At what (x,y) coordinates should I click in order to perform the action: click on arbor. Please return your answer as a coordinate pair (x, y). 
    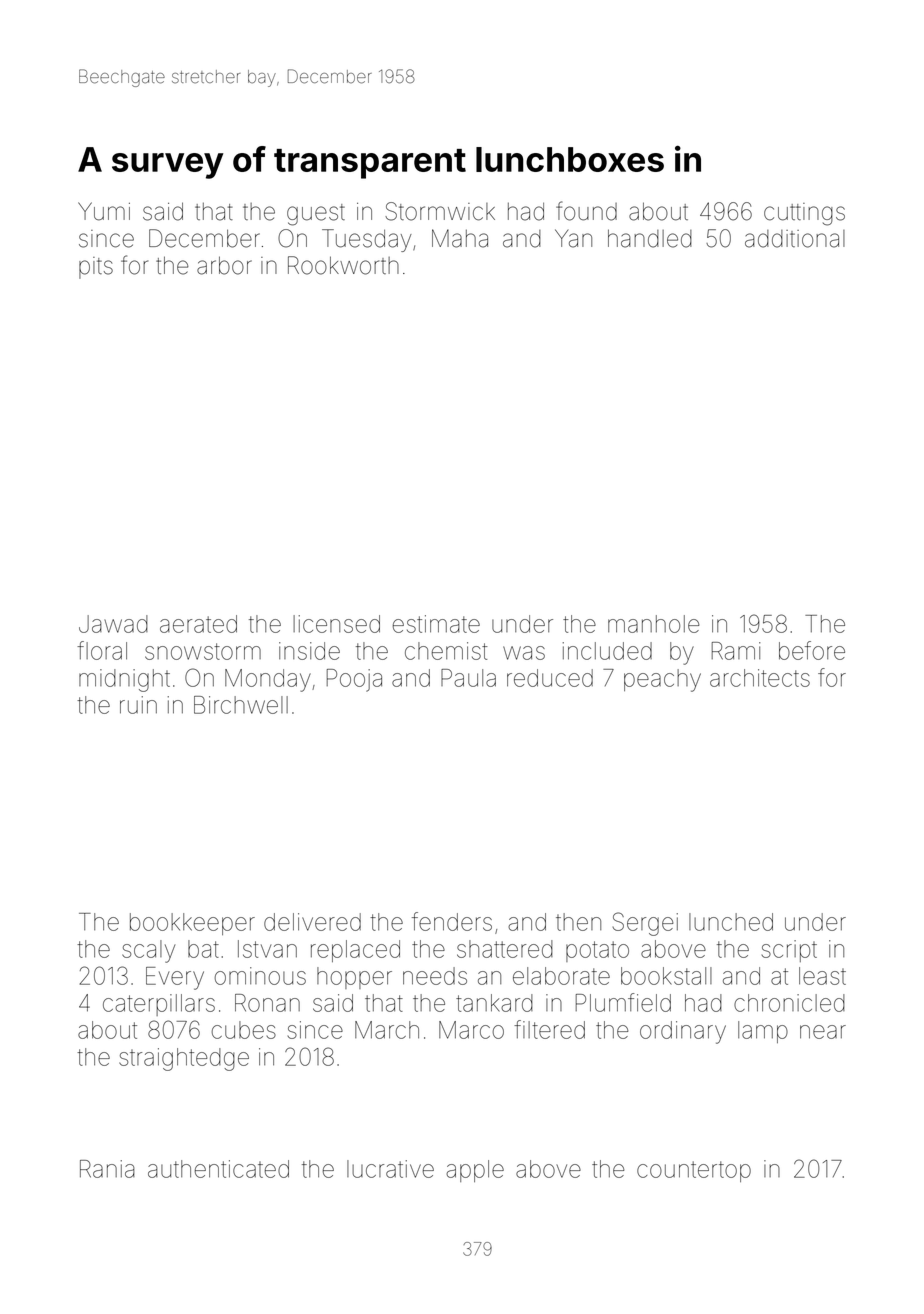
    Looking at the image, I should click on (224, 265).
